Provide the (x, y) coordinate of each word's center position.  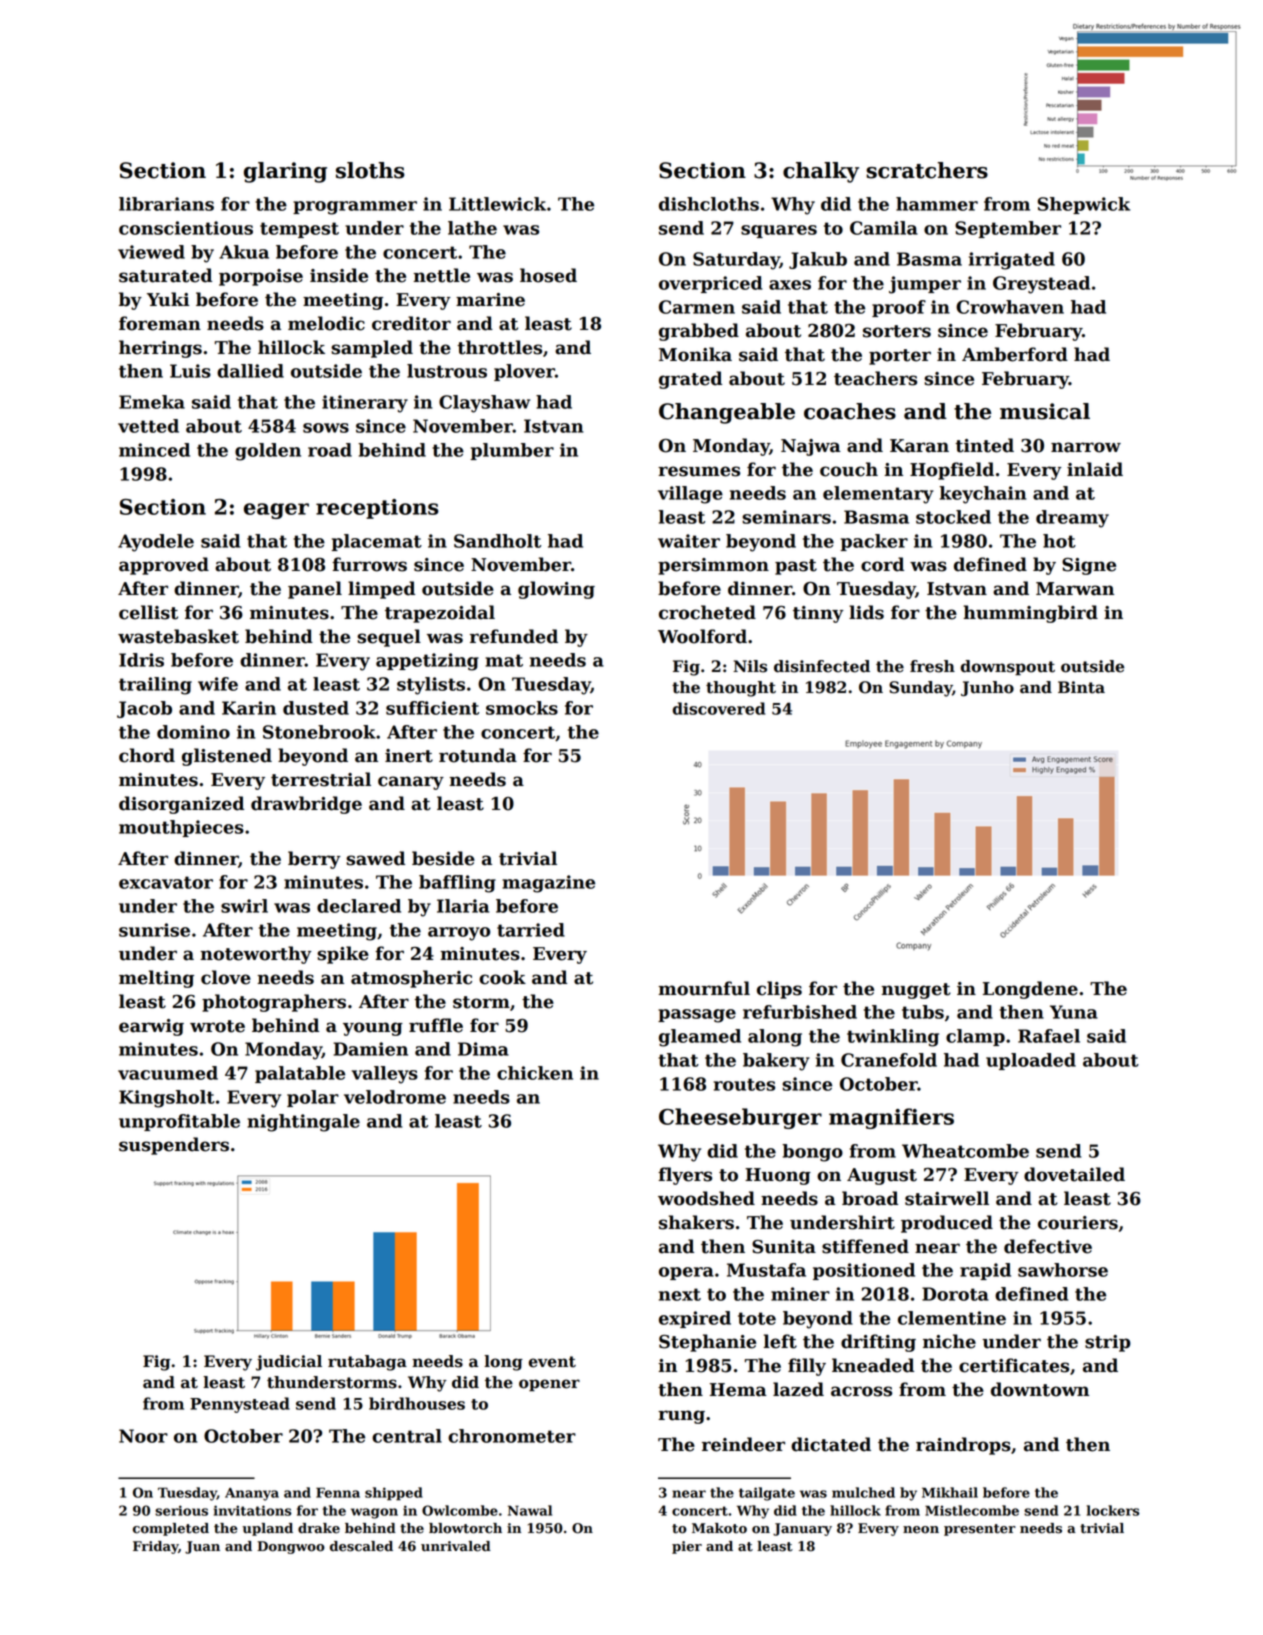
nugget (916, 991)
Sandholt (497, 541)
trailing (155, 686)
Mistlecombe (972, 1510)
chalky (821, 172)
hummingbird (1030, 614)
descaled (361, 1546)
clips (779, 990)
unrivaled (456, 1546)
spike (343, 955)
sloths (370, 170)
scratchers (927, 170)
